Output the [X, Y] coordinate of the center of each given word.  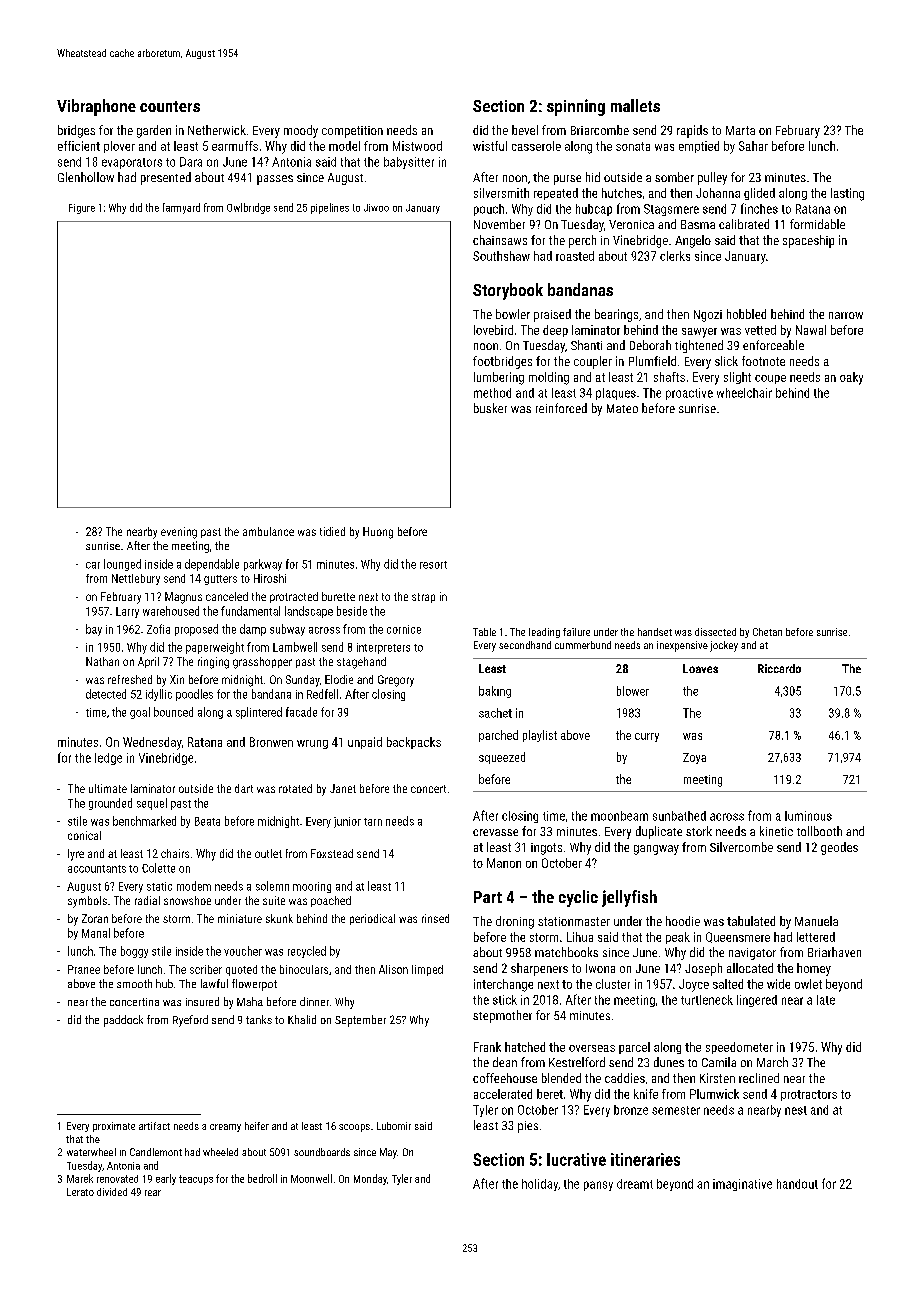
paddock [123, 1021]
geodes [839, 848]
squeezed [502, 758]
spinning [576, 107]
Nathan [102, 661]
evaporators [132, 163]
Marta [740, 130]
